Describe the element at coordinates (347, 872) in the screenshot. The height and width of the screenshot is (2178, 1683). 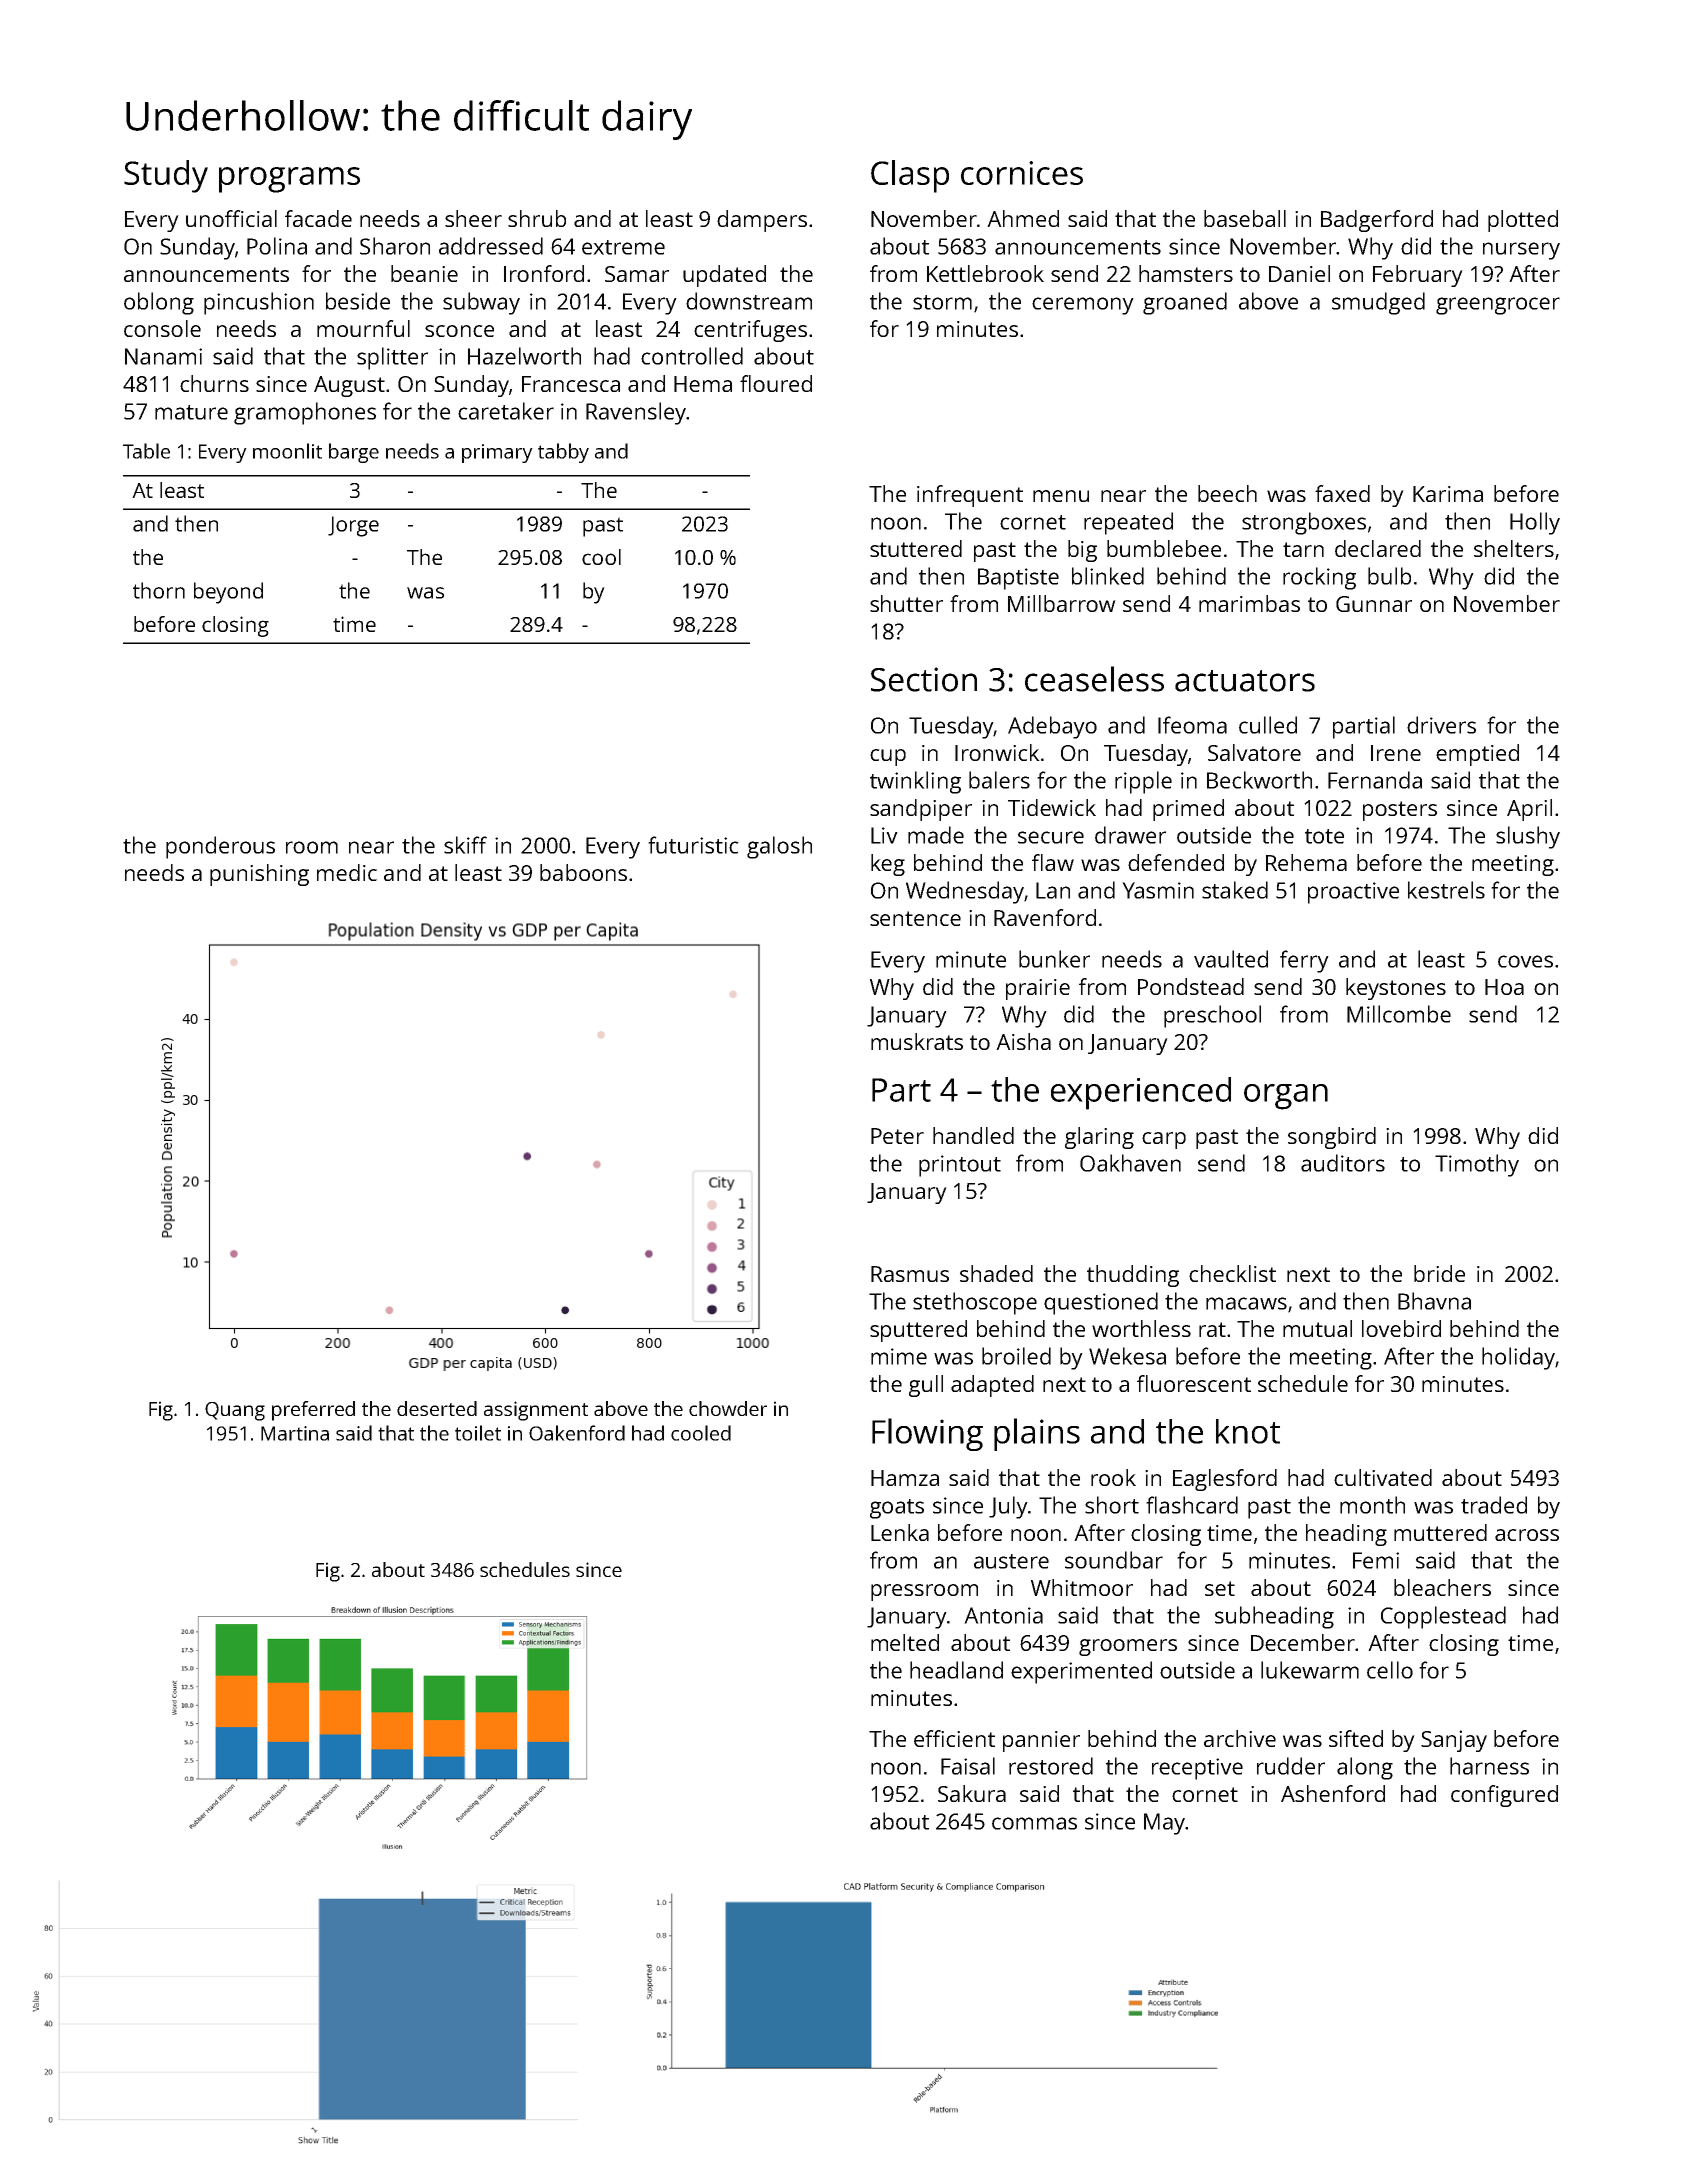
I see `medic` at that location.
